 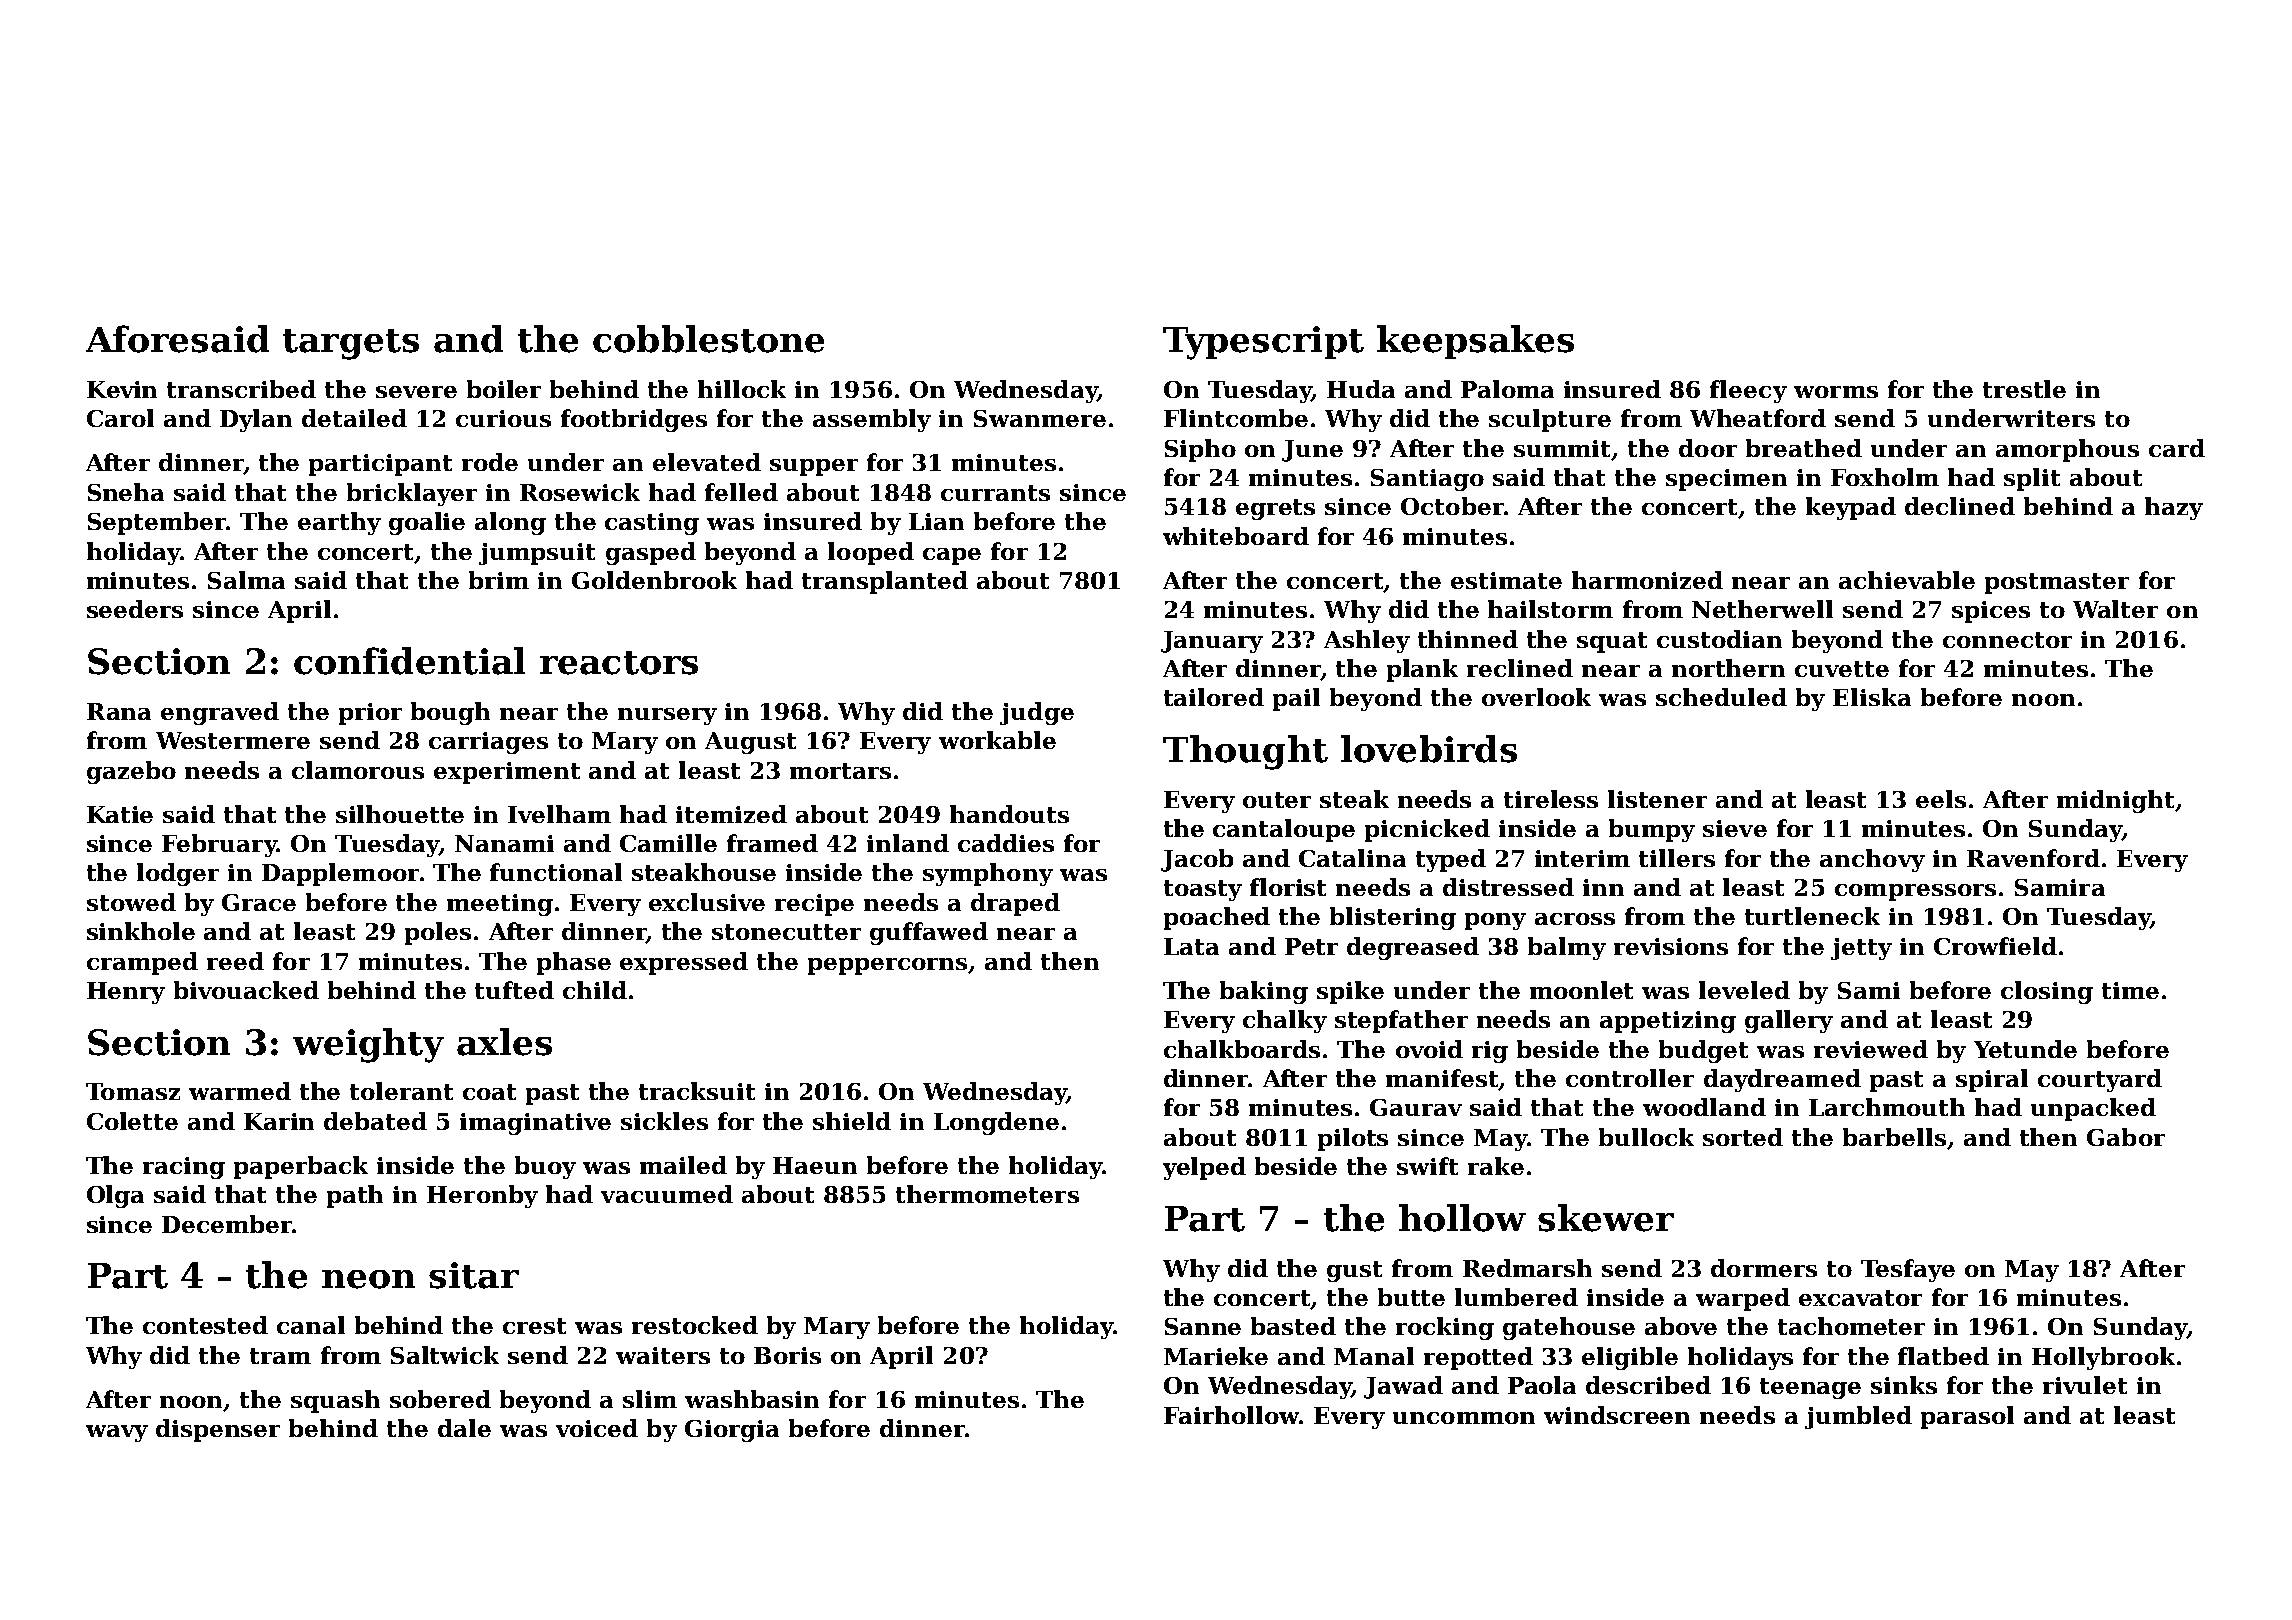 What do you see at coordinates (279, 1121) in the screenshot?
I see `Karin` at bounding box center [279, 1121].
